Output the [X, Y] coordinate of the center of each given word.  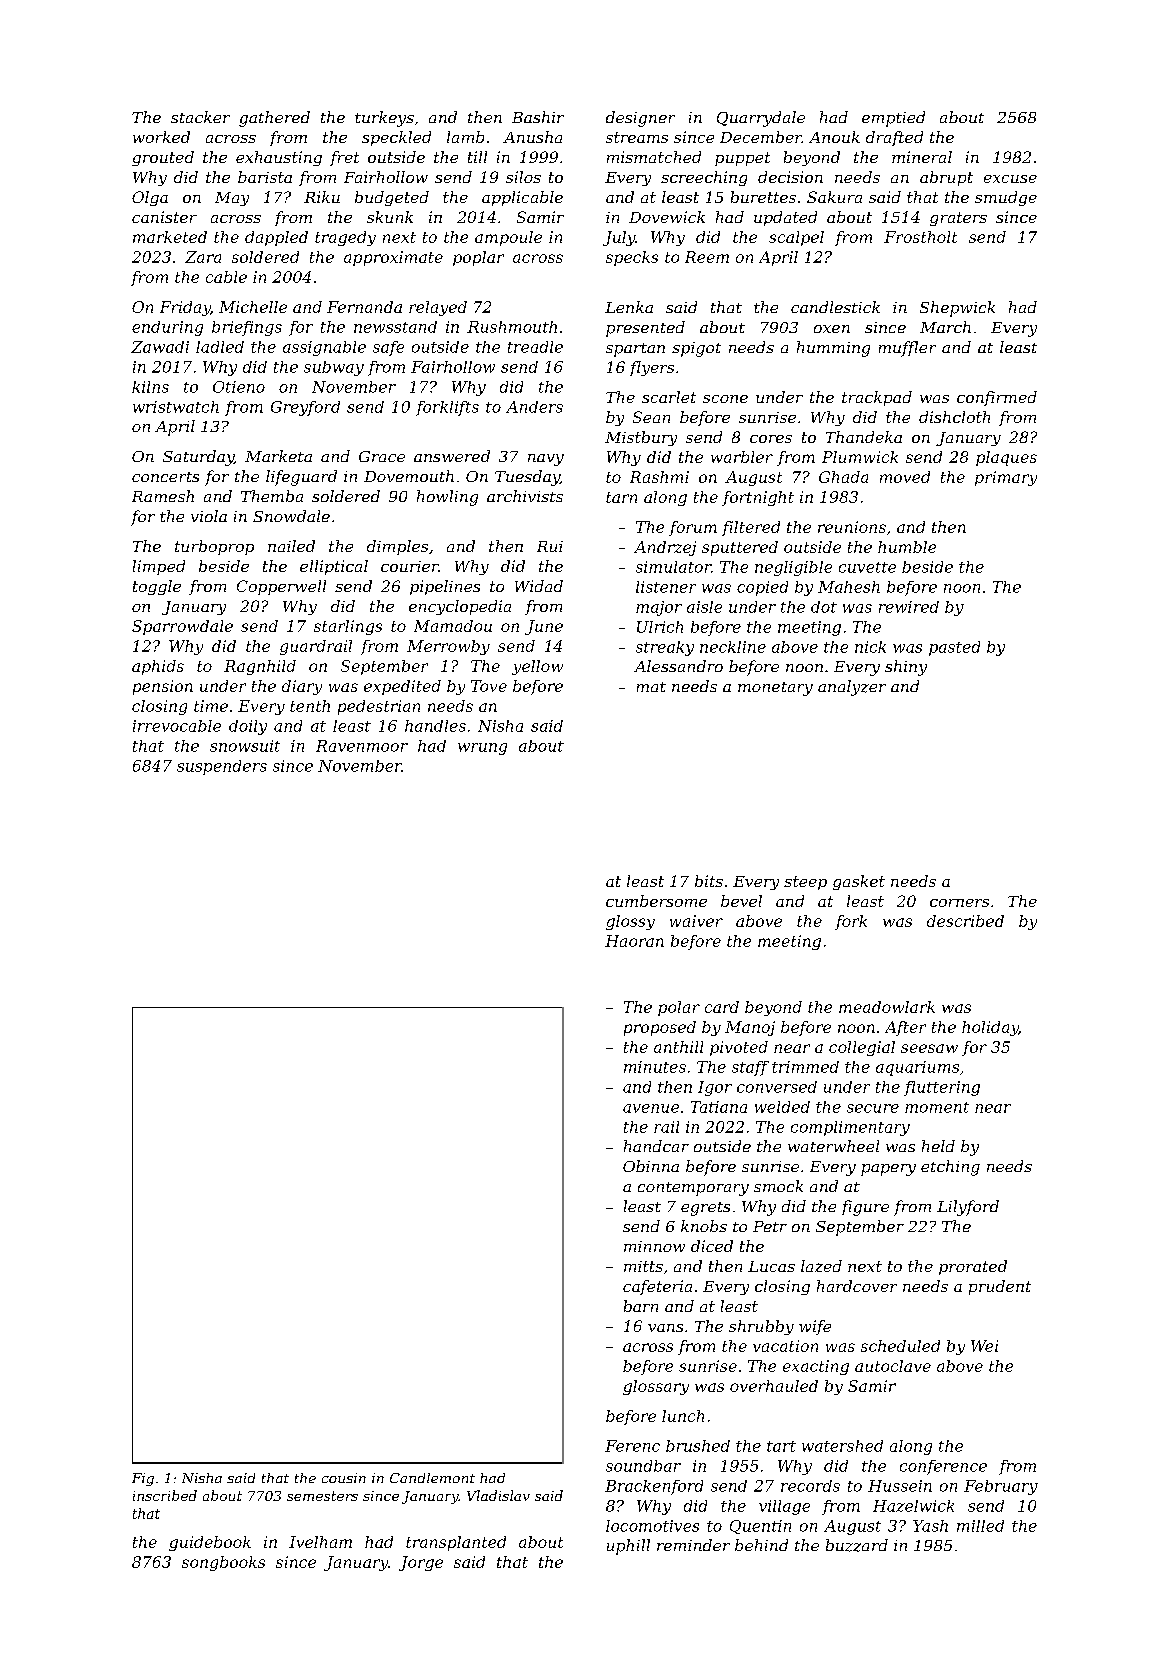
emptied [893, 119]
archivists [525, 496]
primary [1006, 478]
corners [959, 903]
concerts [165, 477]
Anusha [532, 137]
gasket [859, 882]
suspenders [222, 767]
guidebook [210, 1543]
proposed [660, 1028]
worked [161, 137]
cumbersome [656, 901]
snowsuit [245, 746]
